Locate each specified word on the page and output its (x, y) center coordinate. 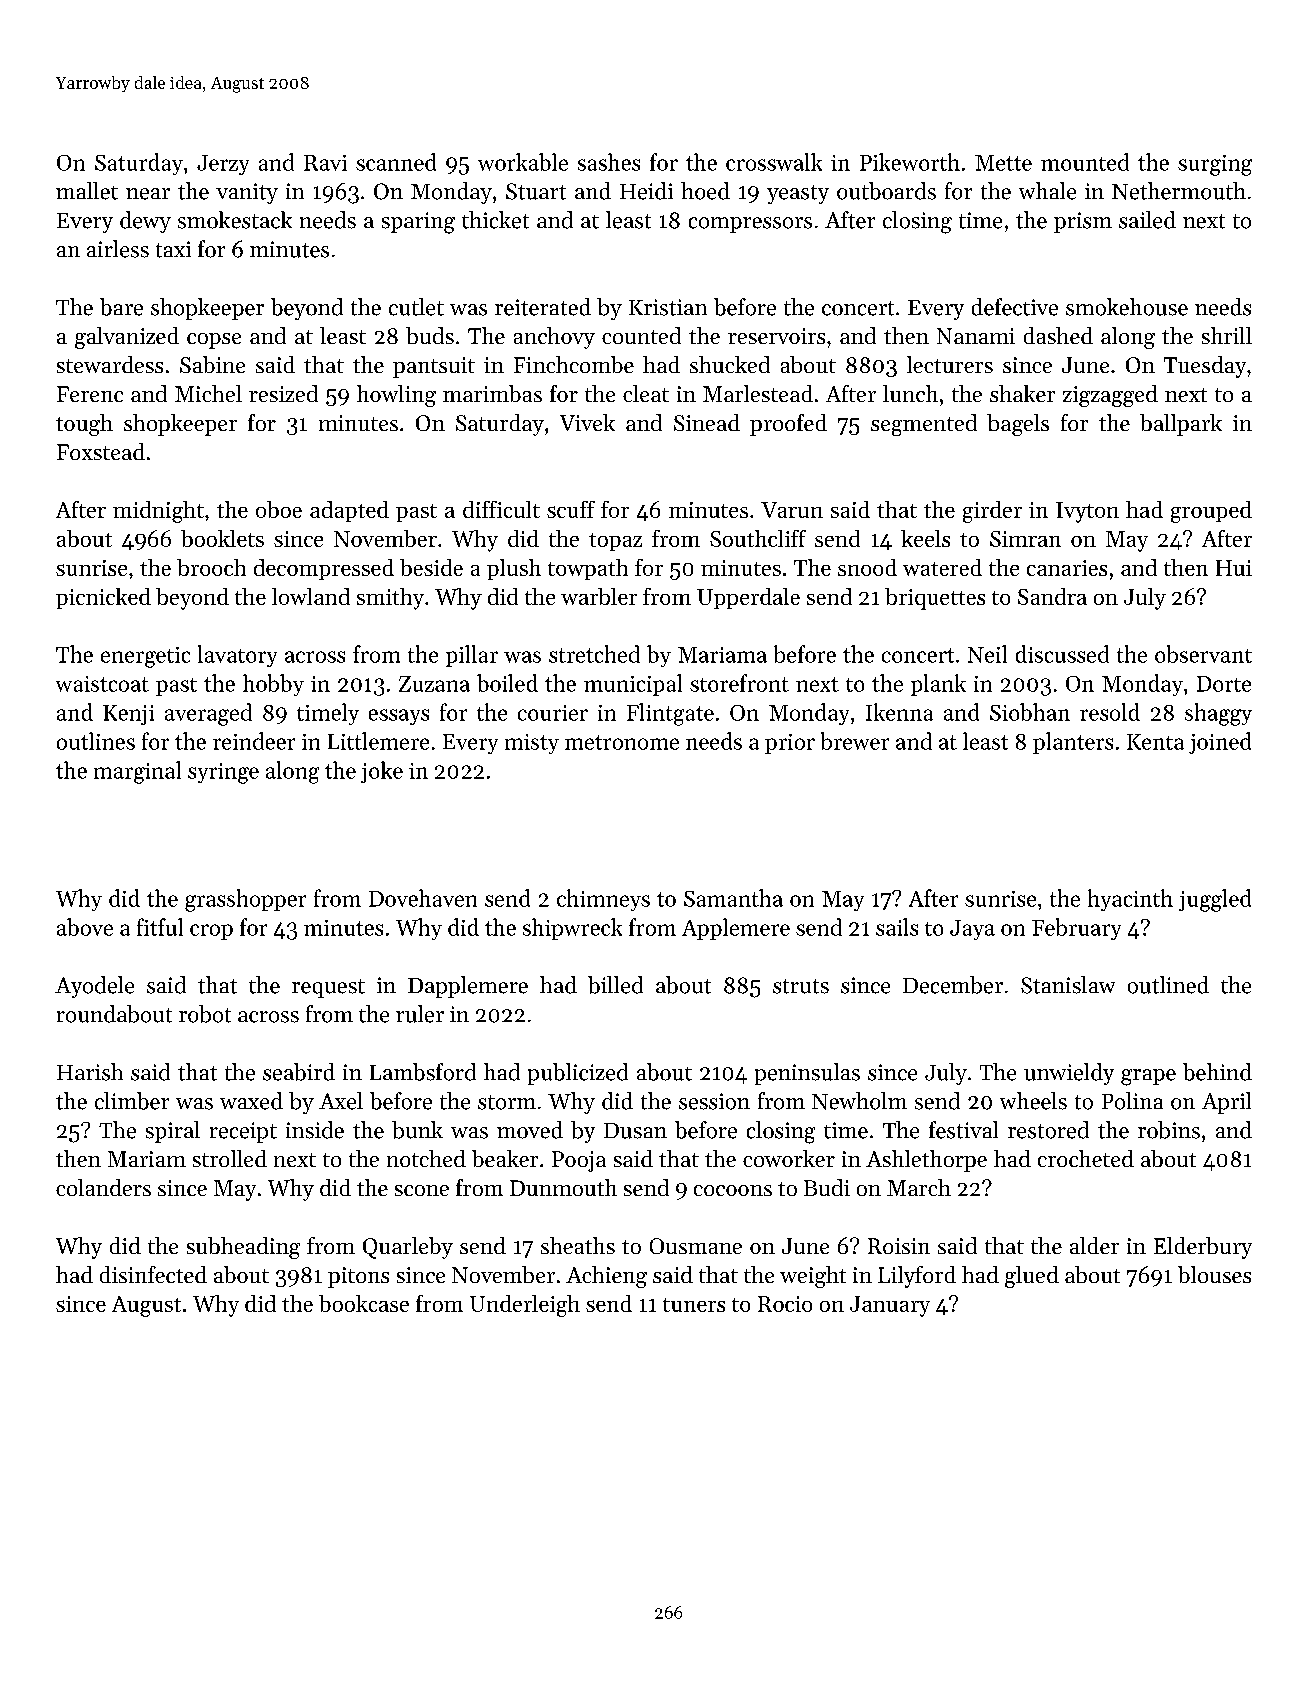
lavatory (237, 656)
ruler (420, 1014)
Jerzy (223, 165)
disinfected (153, 1274)
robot (205, 1014)
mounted (1085, 162)
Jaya (972, 930)
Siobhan (1030, 712)
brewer (855, 741)
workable (523, 162)
